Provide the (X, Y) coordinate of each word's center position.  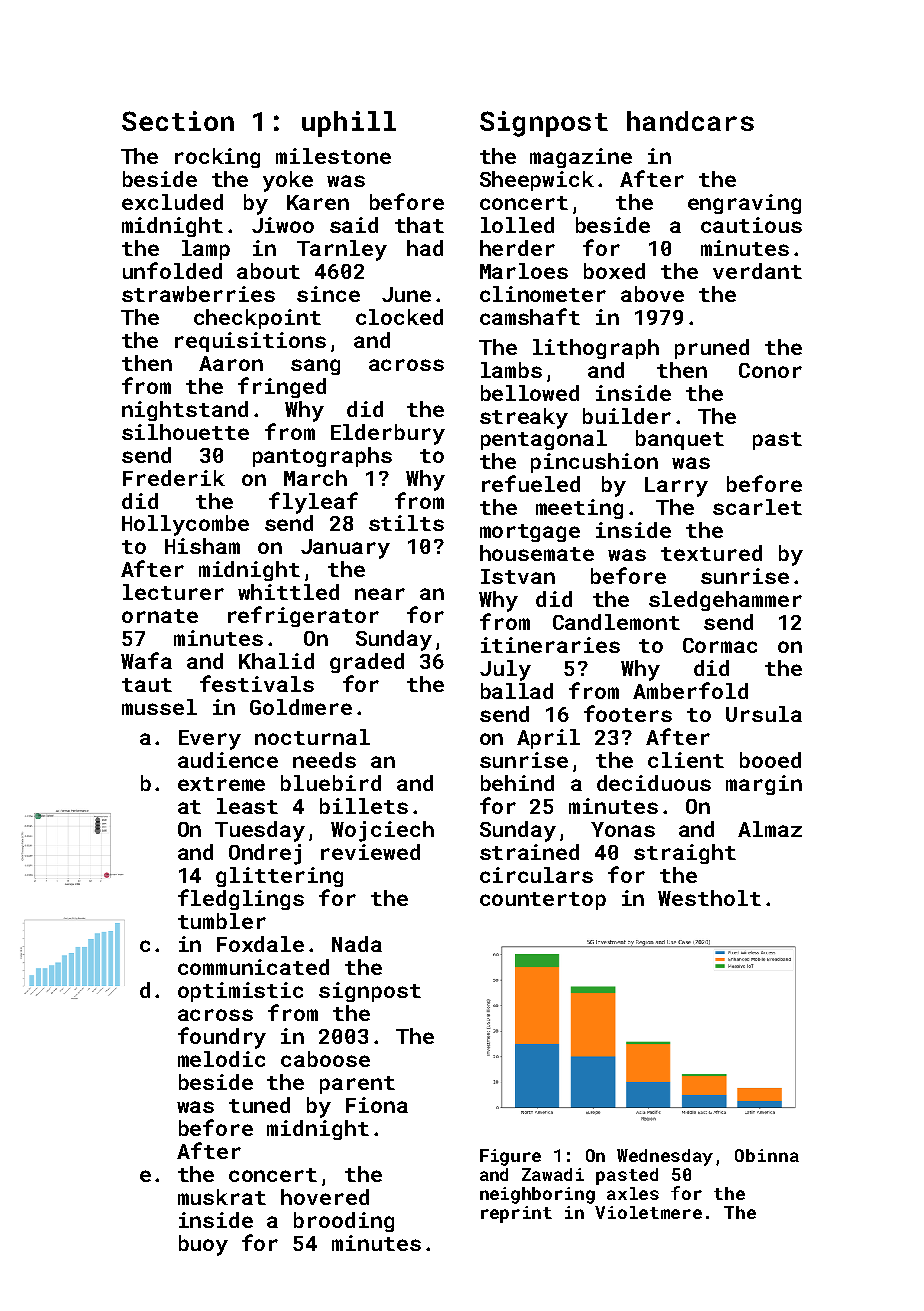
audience (228, 760)
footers (628, 713)
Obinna (767, 1155)
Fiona (377, 1105)
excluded (172, 202)
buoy (203, 1245)
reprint (516, 1214)
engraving (744, 204)
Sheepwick (537, 181)
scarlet (757, 507)
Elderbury (388, 434)
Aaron (231, 363)
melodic (221, 1059)
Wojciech (382, 831)
